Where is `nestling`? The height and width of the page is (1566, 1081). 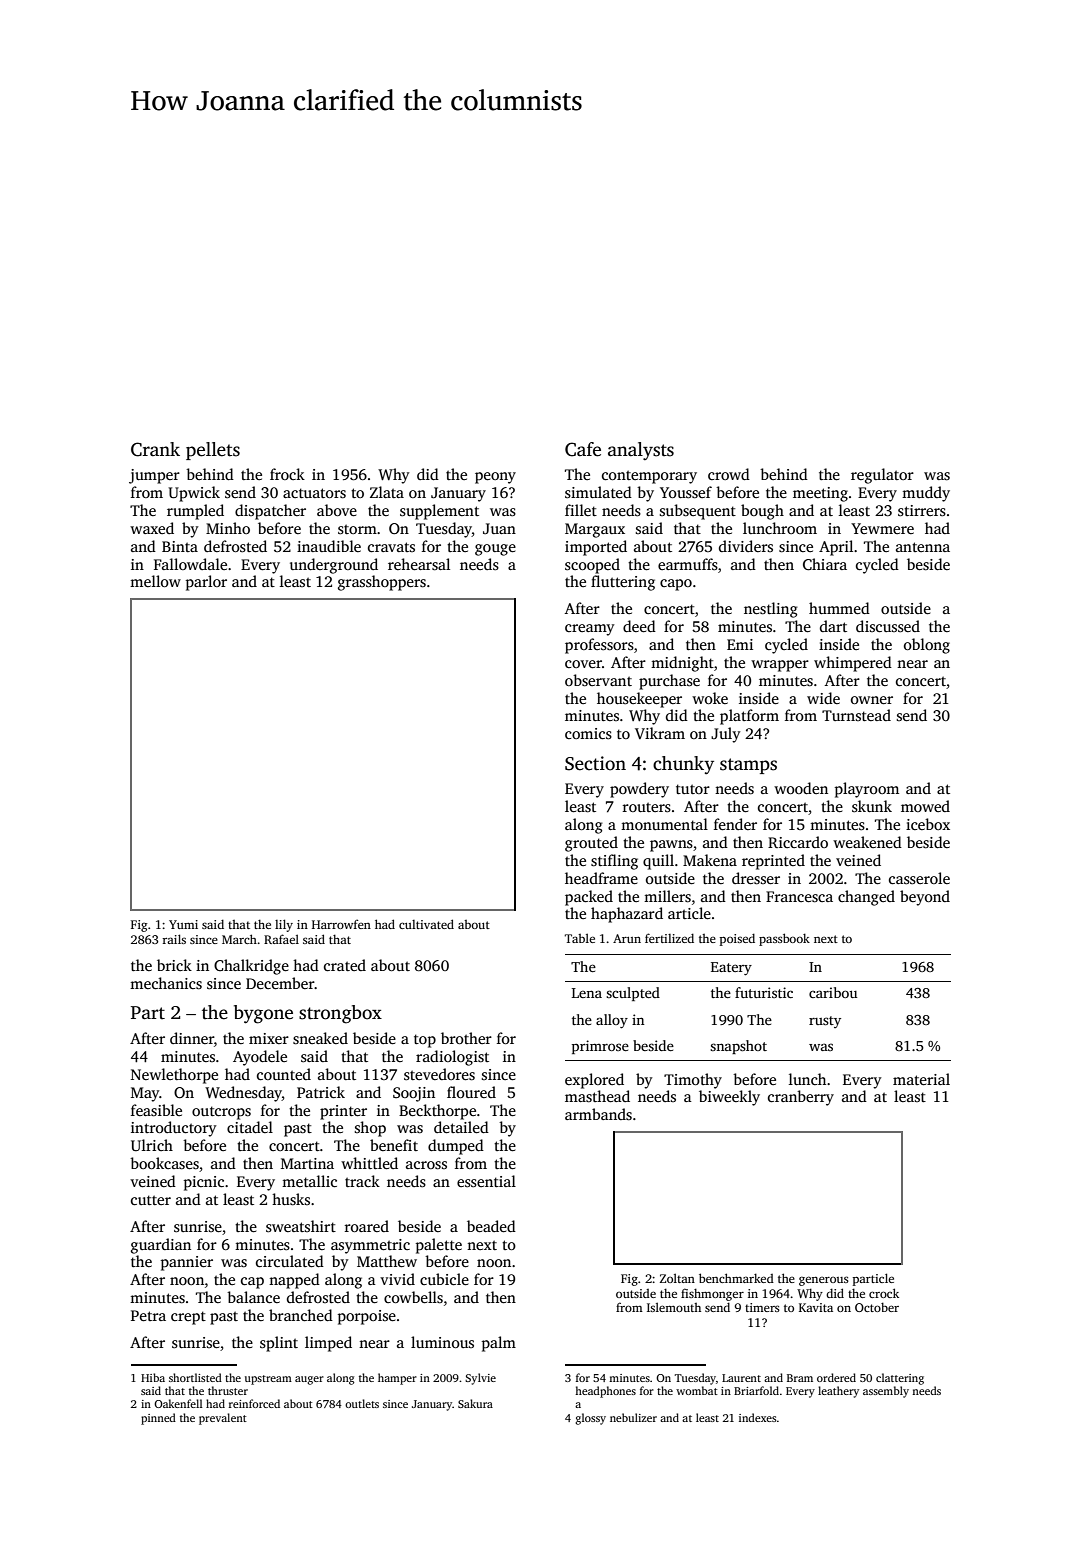 nestling is located at coordinates (771, 610).
